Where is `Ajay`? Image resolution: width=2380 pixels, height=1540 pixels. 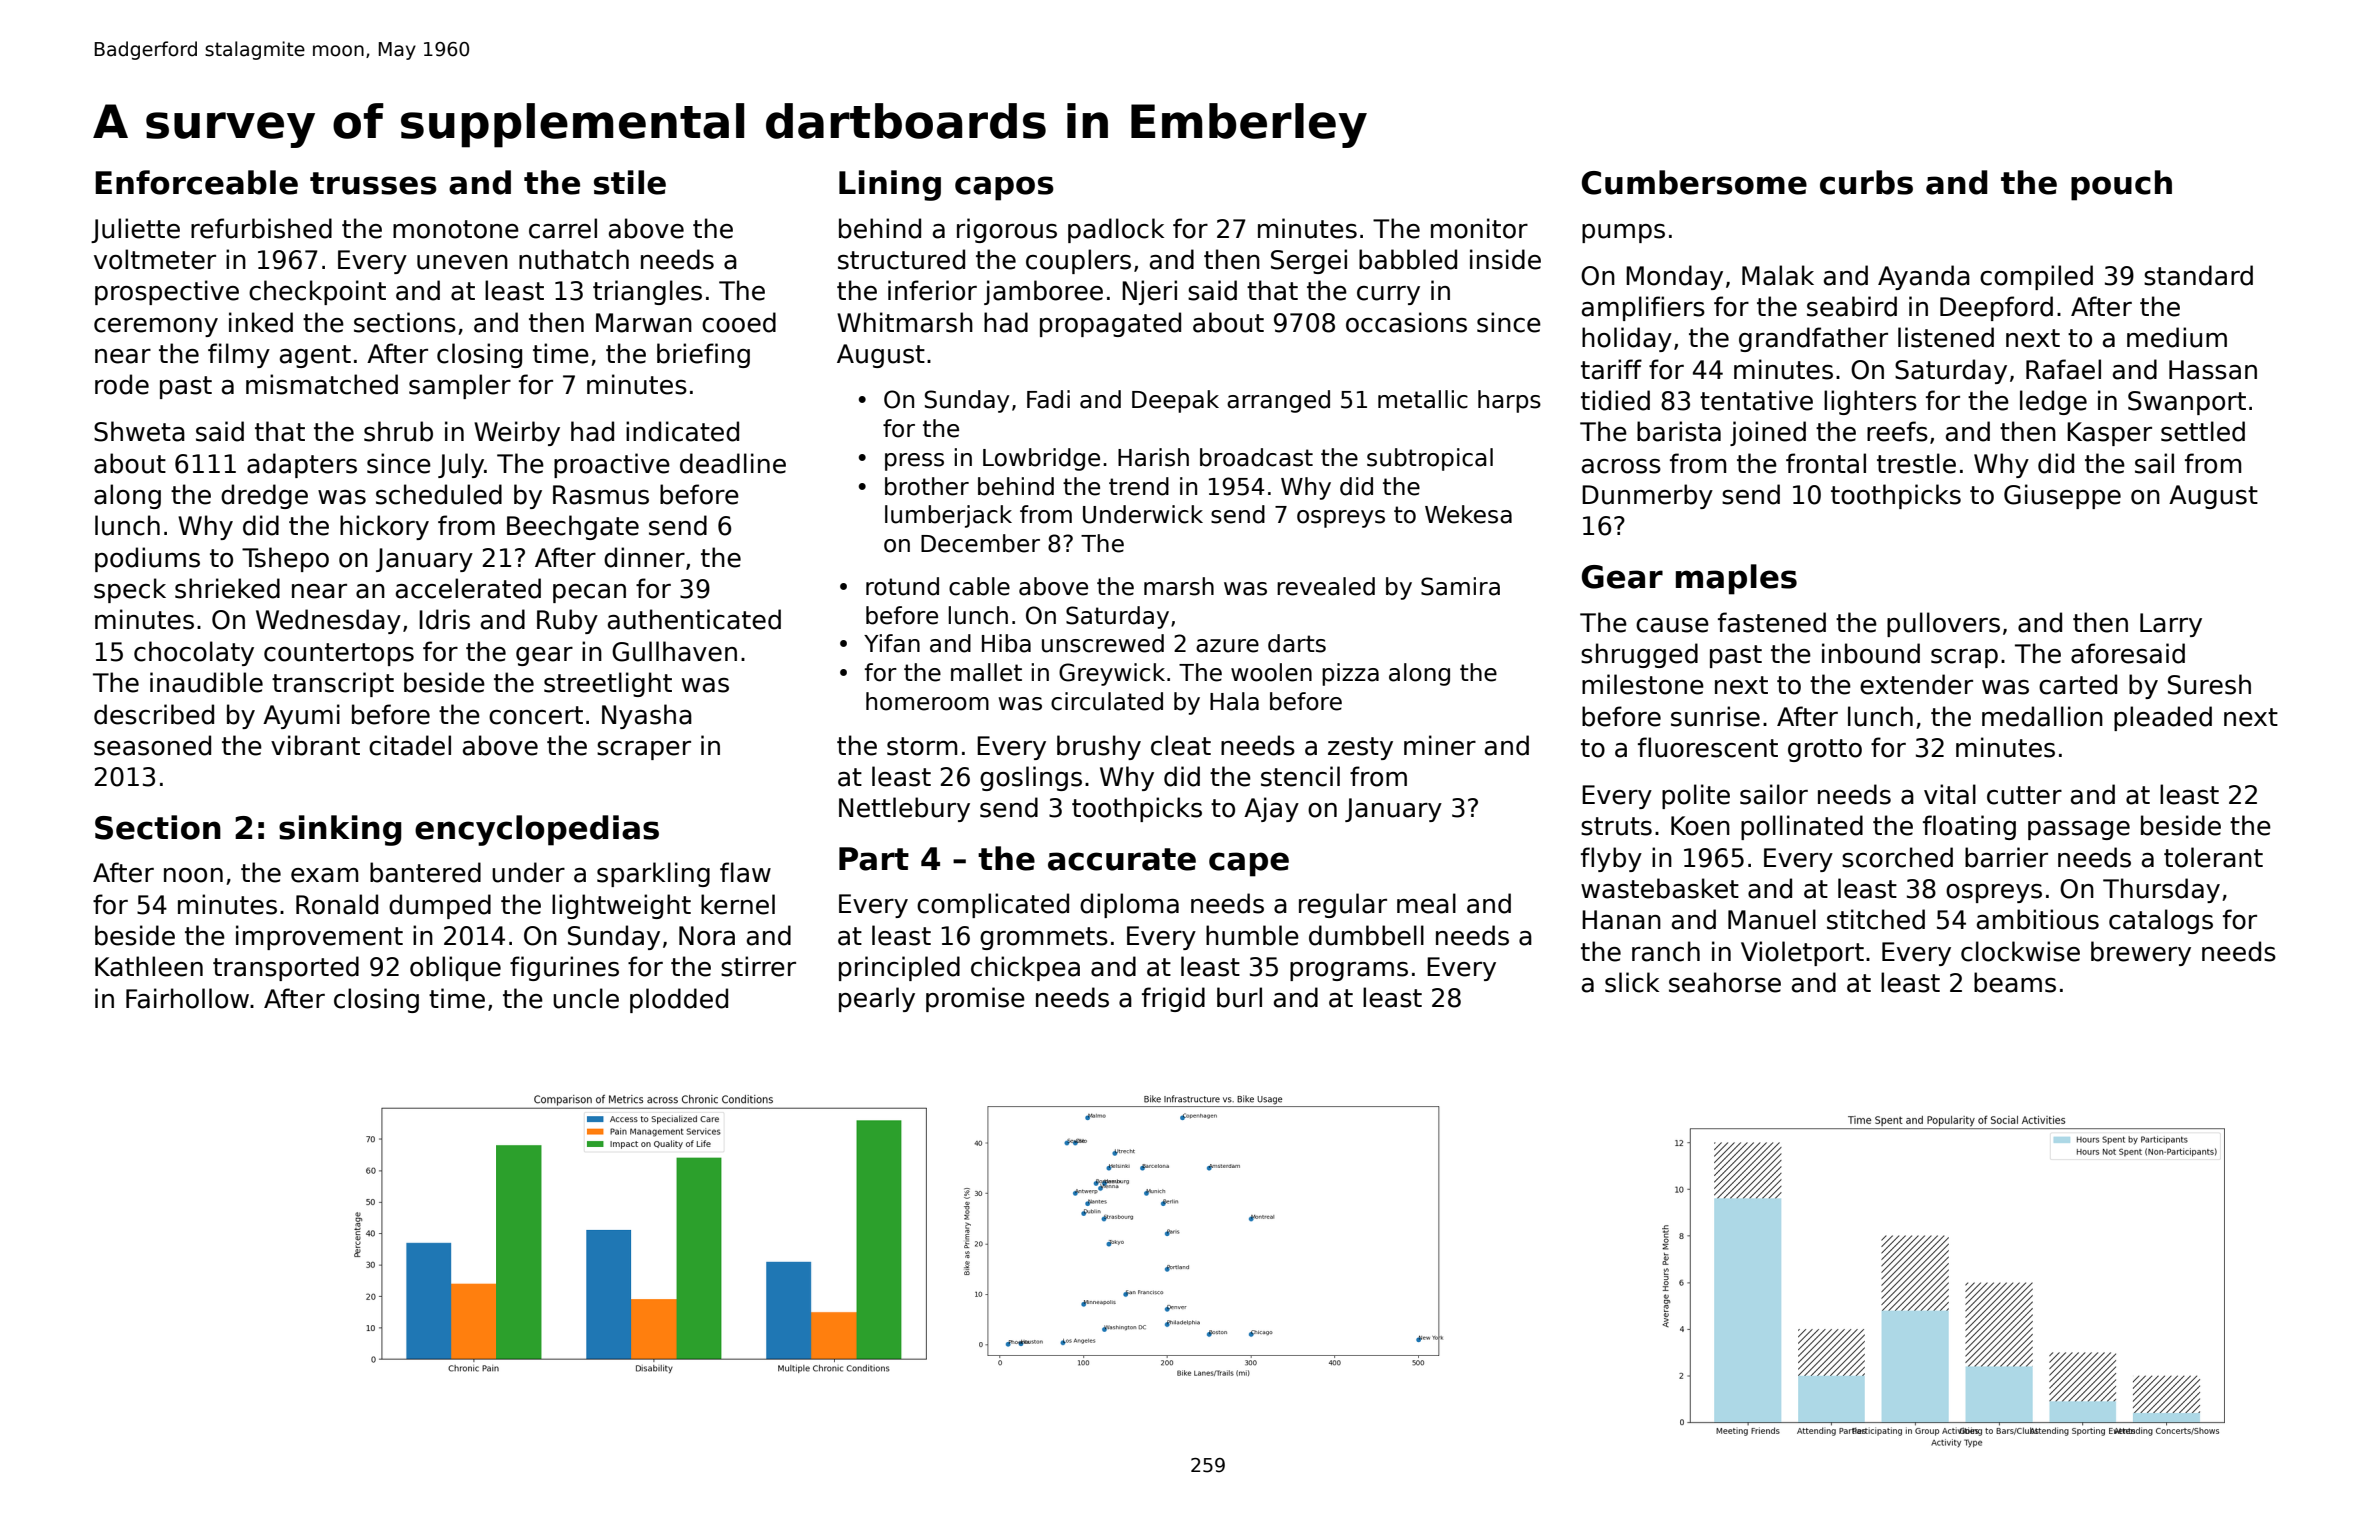 Ajay is located at coordinates (1271, 809).
